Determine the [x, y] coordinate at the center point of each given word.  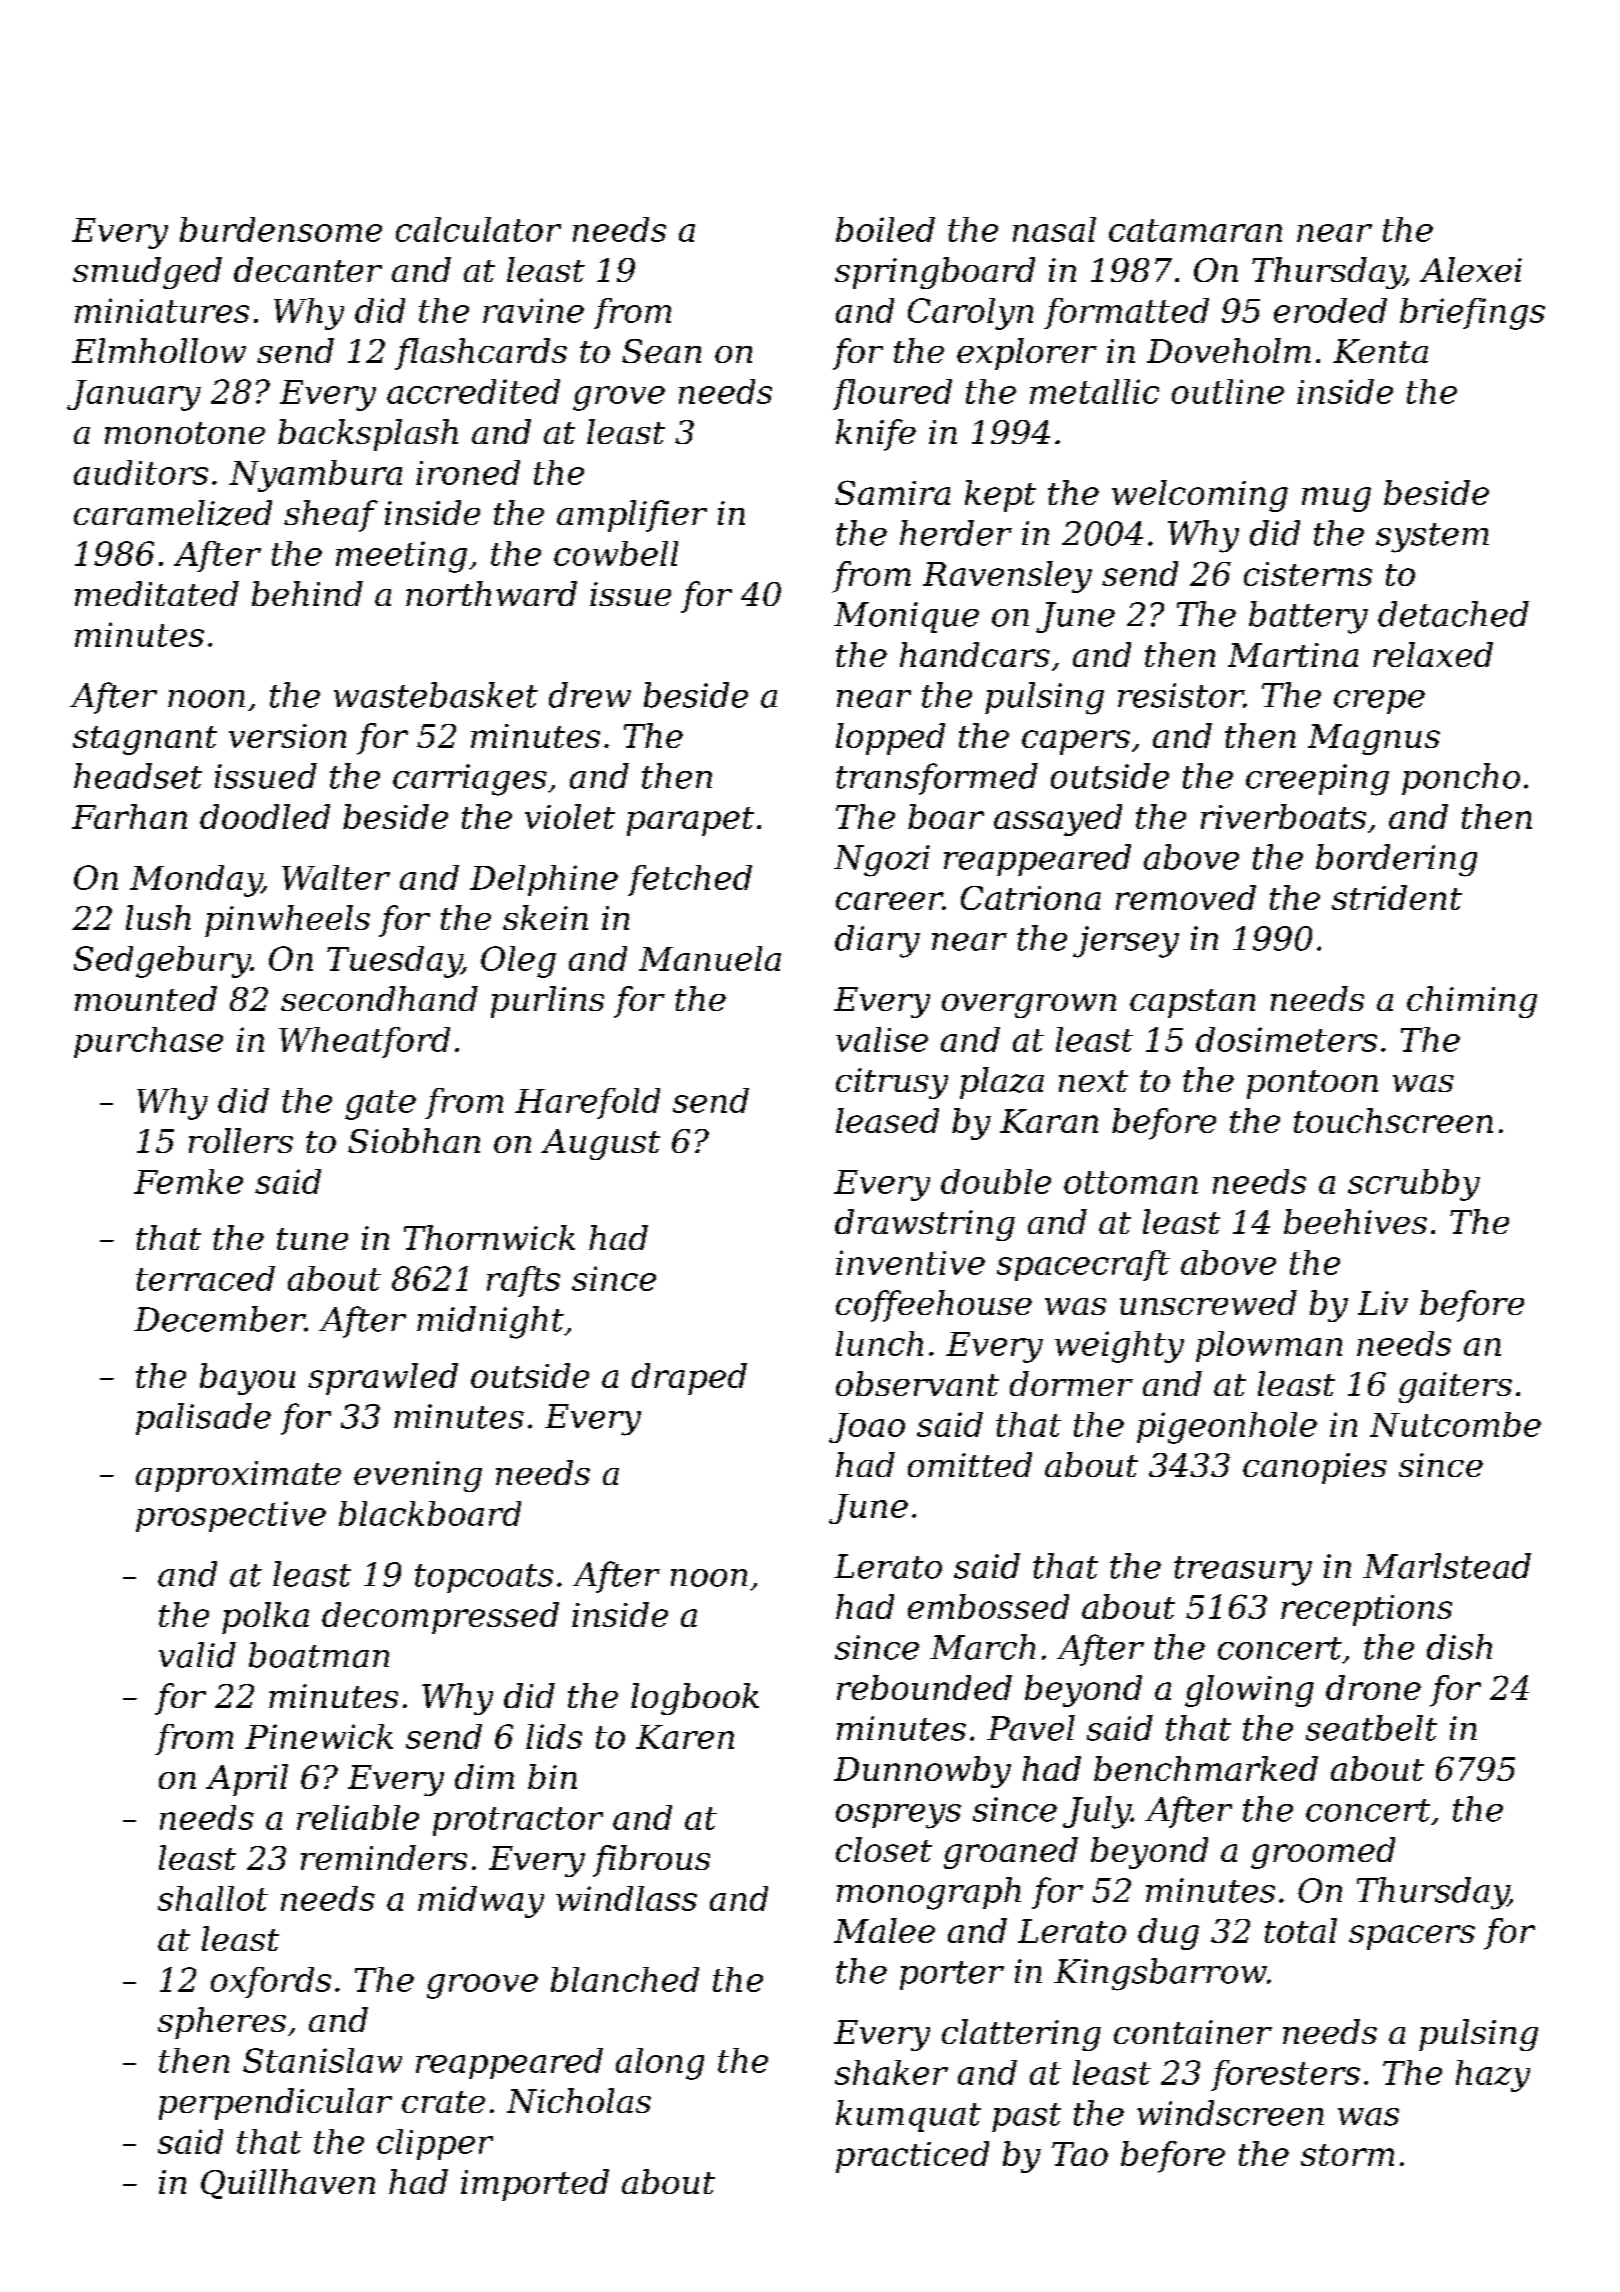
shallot [213, 1898]
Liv [1383, 1303]
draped [689, 1379]
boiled [885, 229]
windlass [626, 1898]
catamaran [1195, 230]
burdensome [281, 229]
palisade [203, 1419]
